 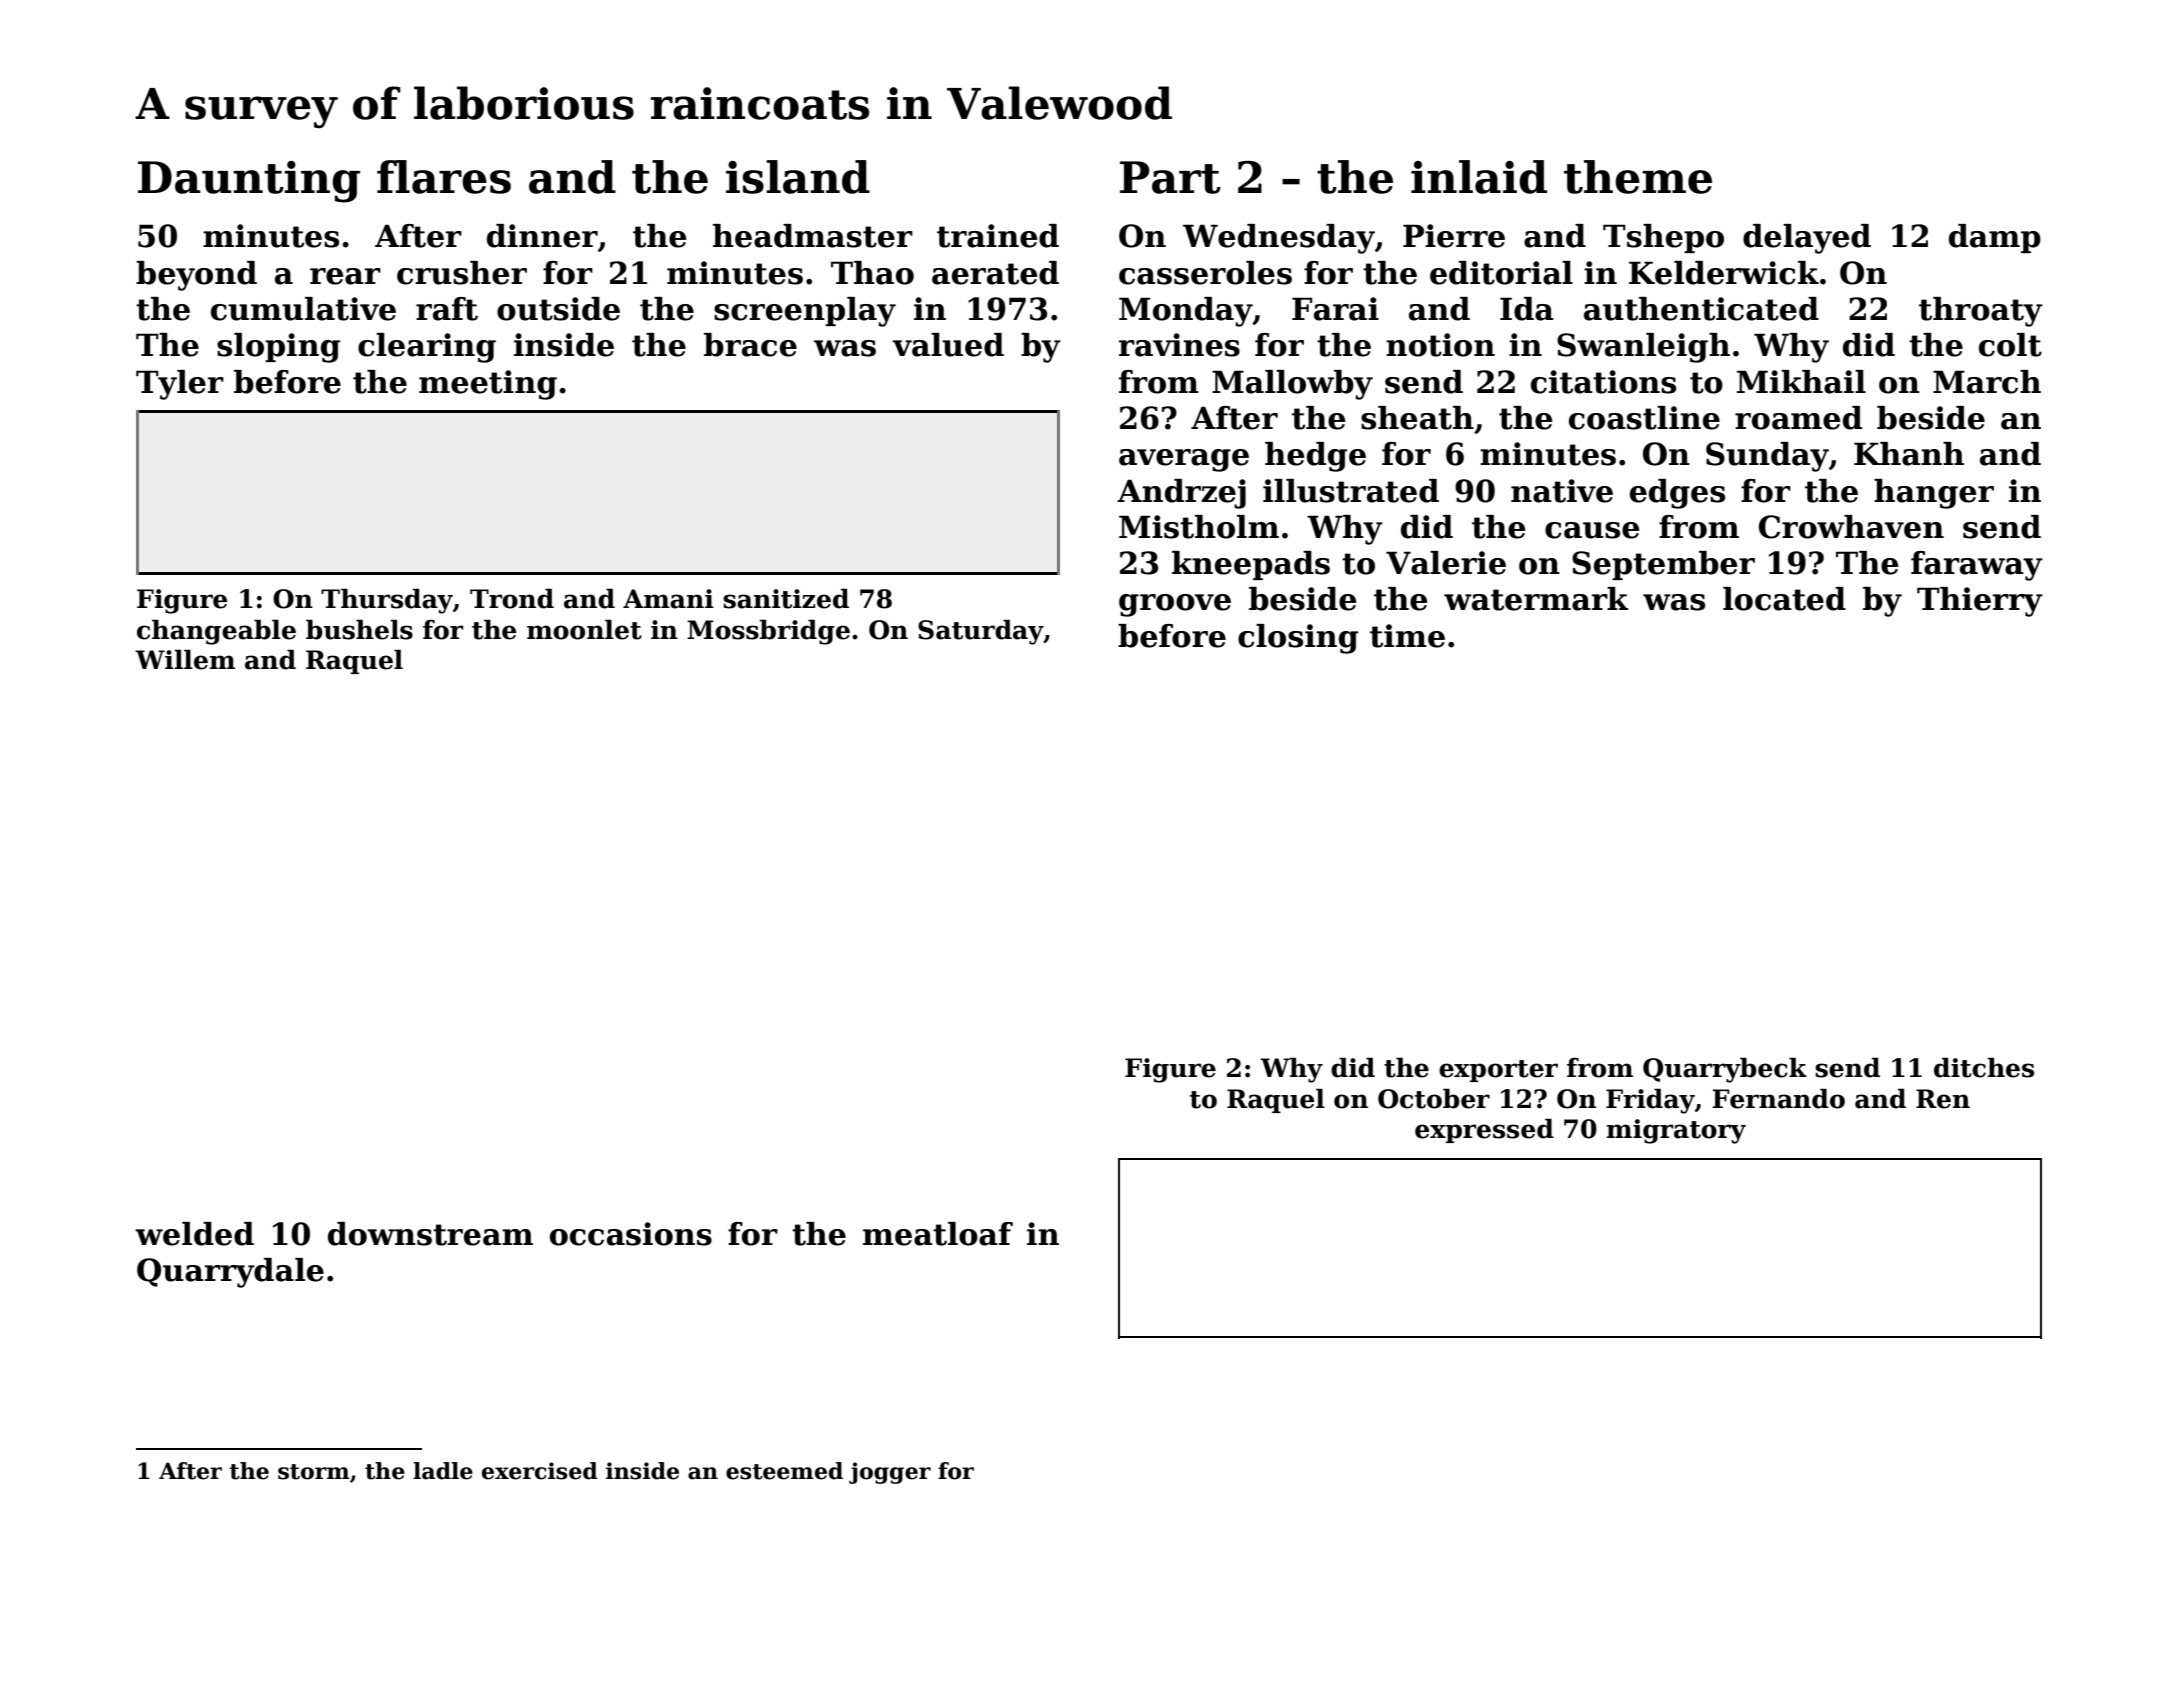 I want to click on Part, so click(x=1170, y=177).
